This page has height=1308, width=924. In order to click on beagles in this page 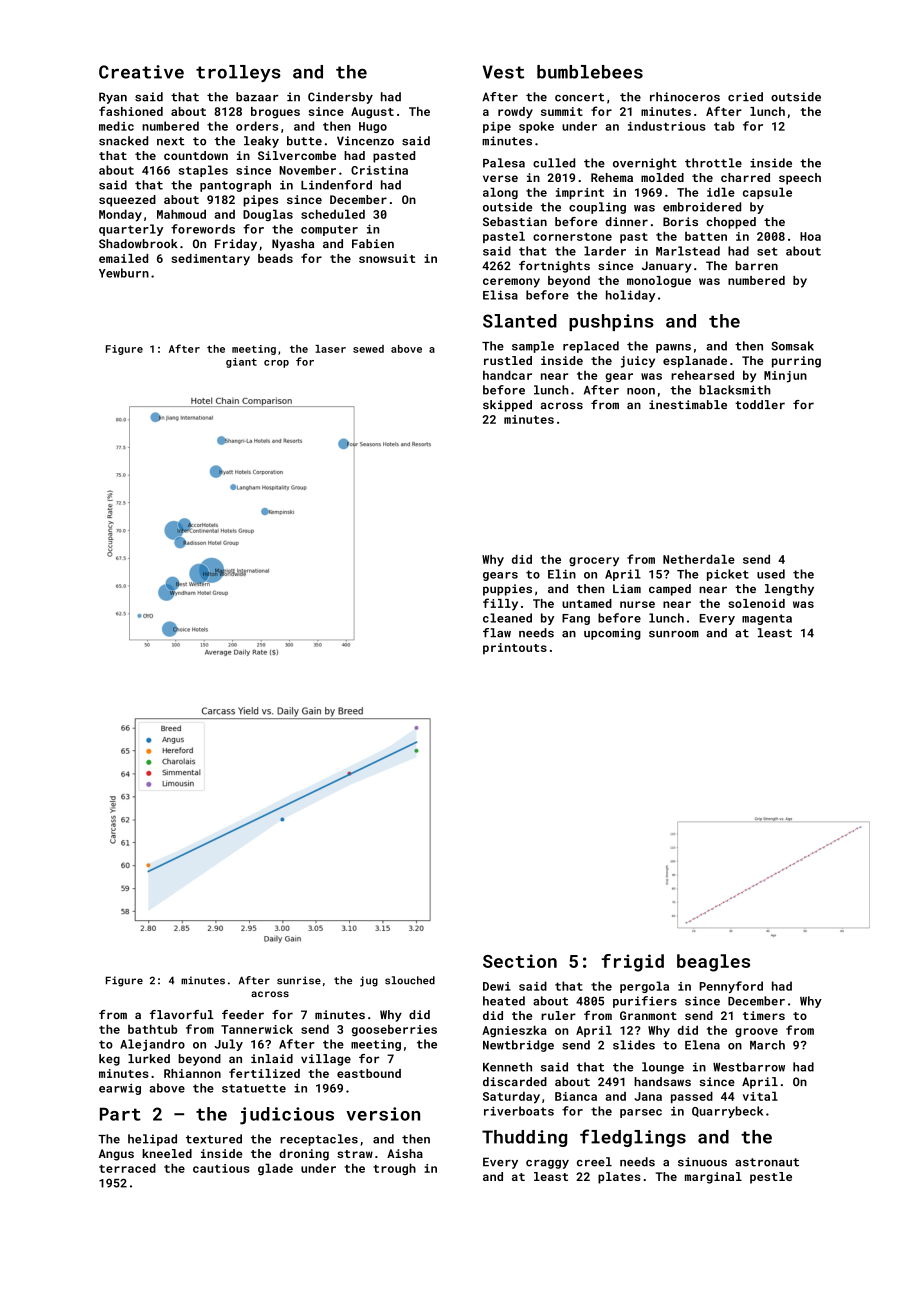, I will do `click(713, 963)`.
